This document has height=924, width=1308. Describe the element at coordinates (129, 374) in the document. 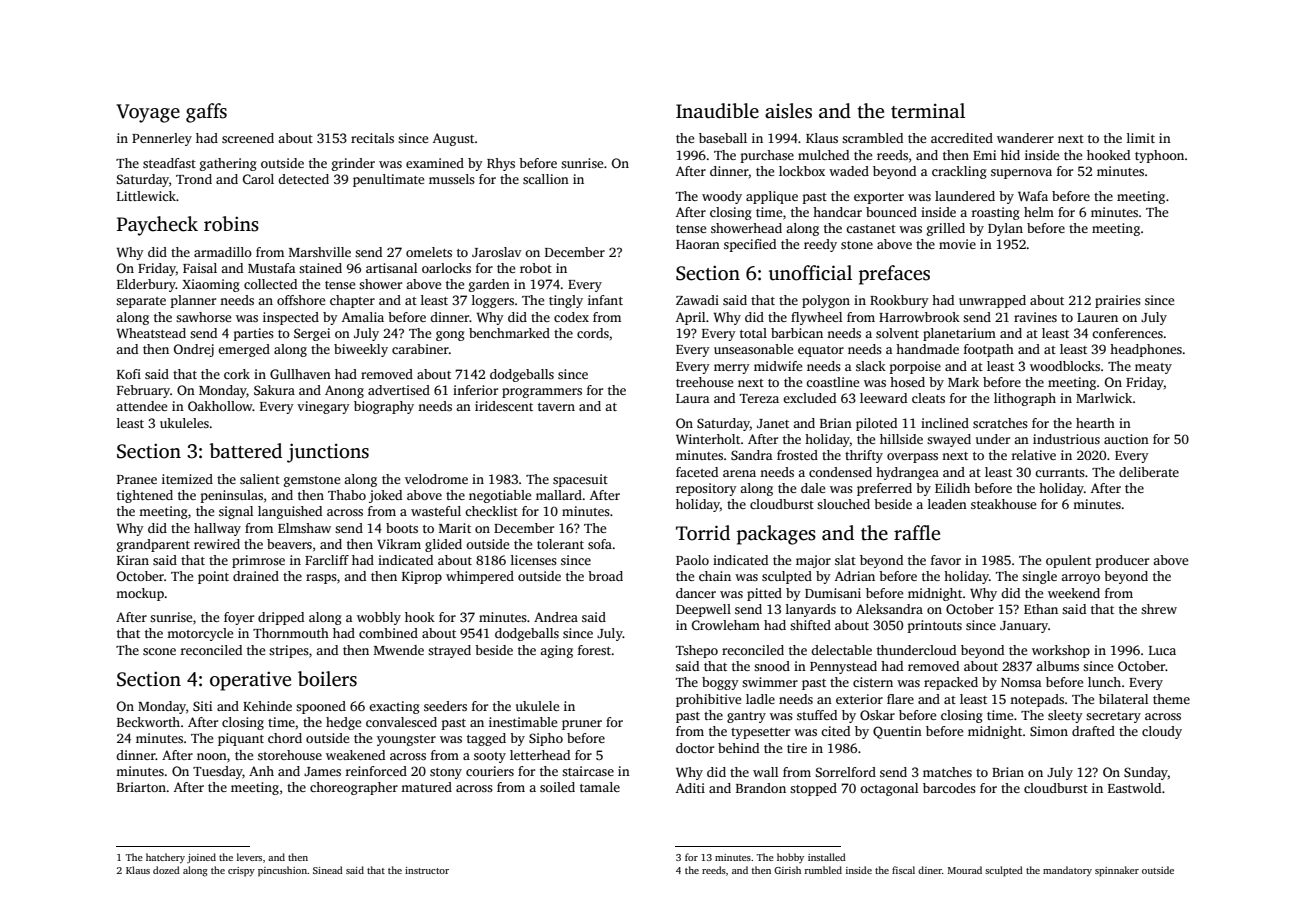

I see `Kofi` at that location.
